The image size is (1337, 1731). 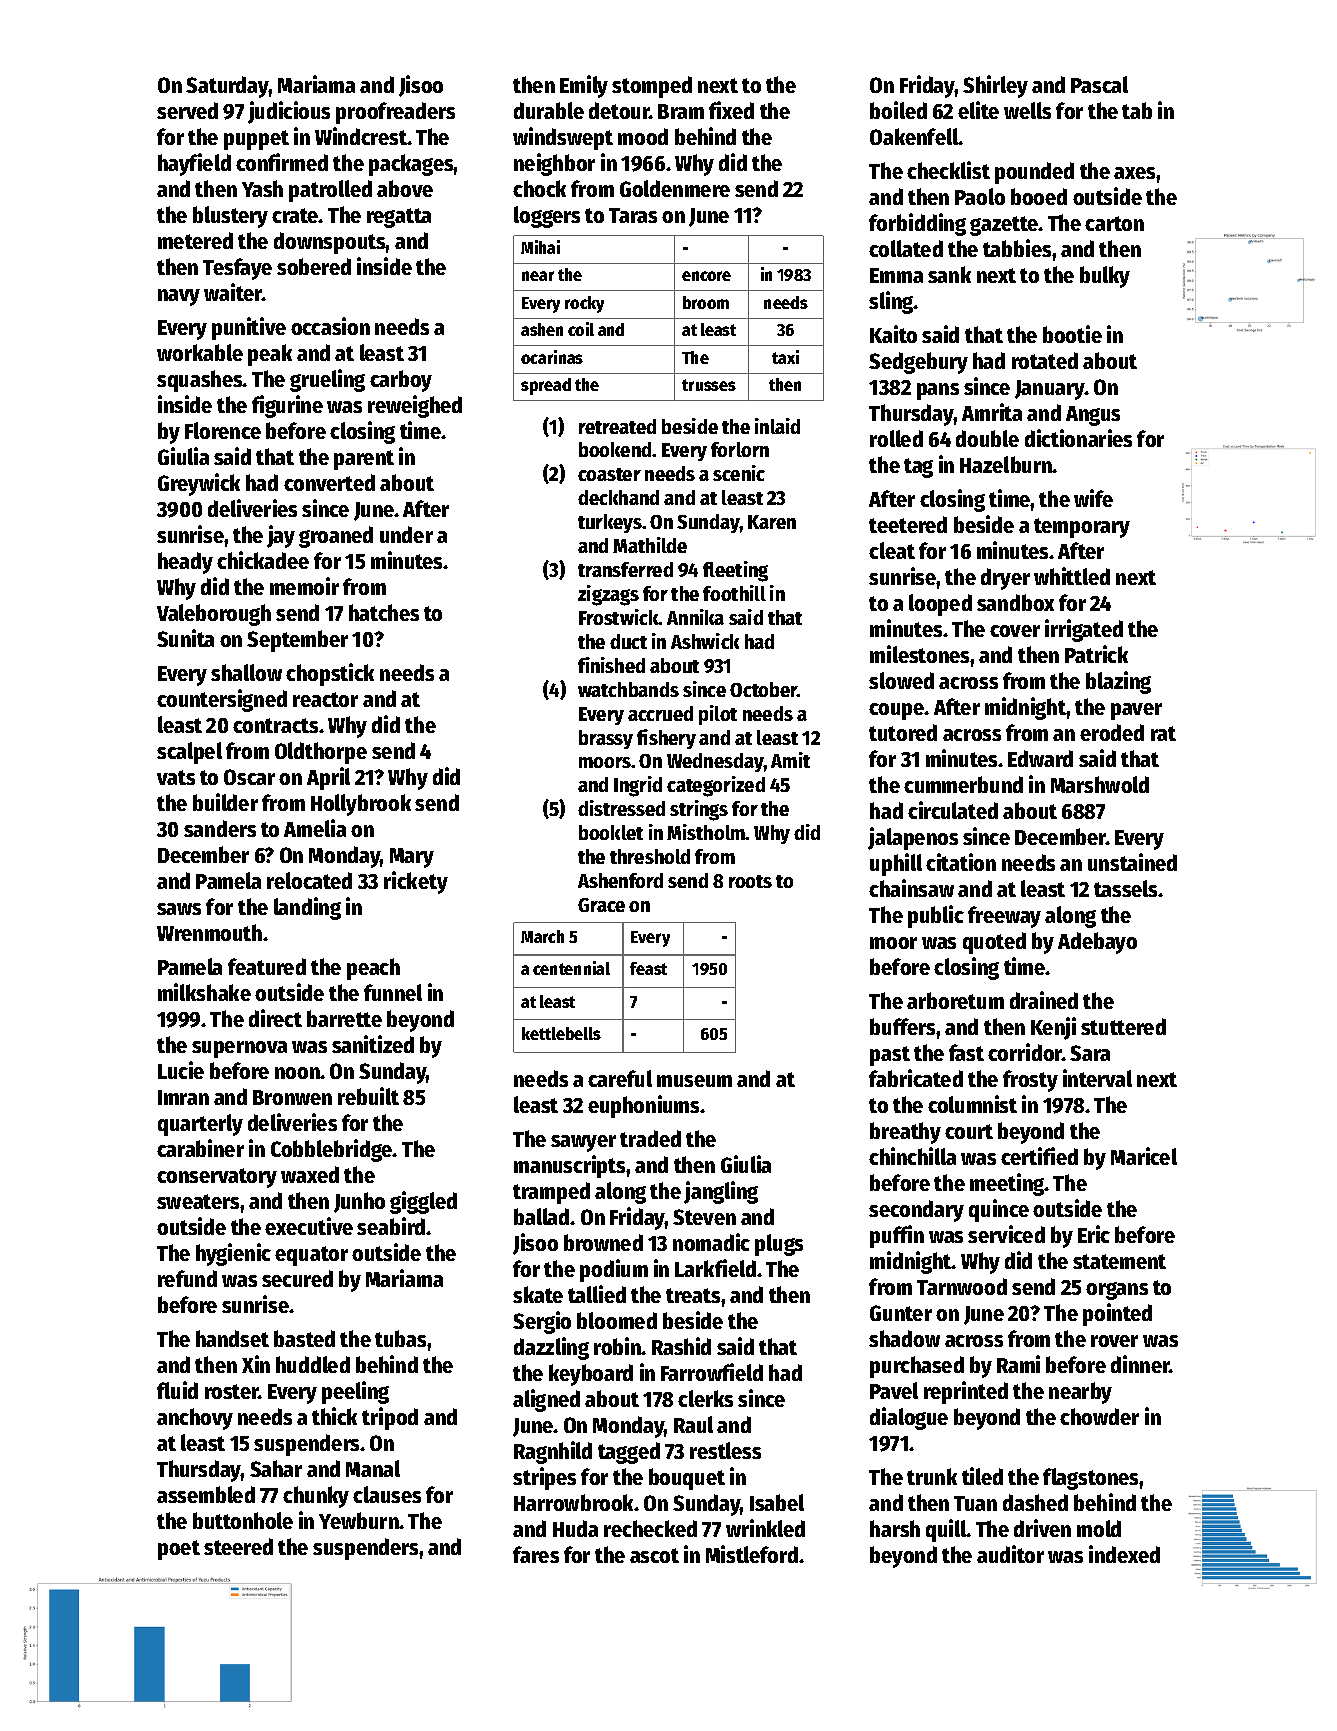 What do you see at coordinates (292, 1097) in the page?
I see `Bronwen` at bounding box center [292, 1097].
